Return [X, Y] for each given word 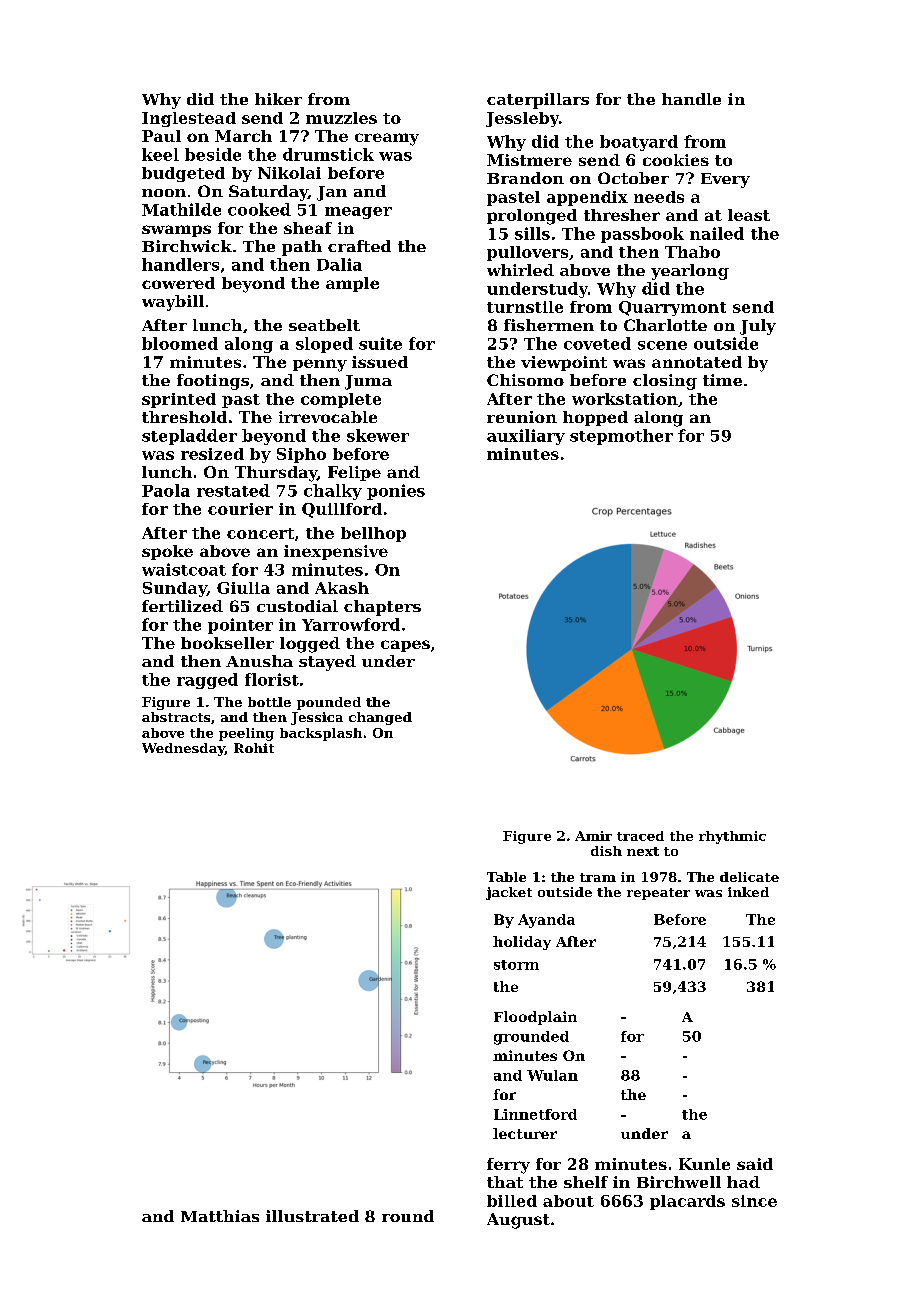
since [754, 1201]
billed [512, 1201]
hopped [595, 418]
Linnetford [535, 1114]
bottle [269, 702]
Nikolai [289, 173]
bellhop [373, 534]
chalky [333, 492]
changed [380, 718]
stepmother [621, 437]
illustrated [312, 1216]
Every [725, 180]
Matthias [220, 1216]
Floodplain [535, 1018]
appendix [587, 198]
